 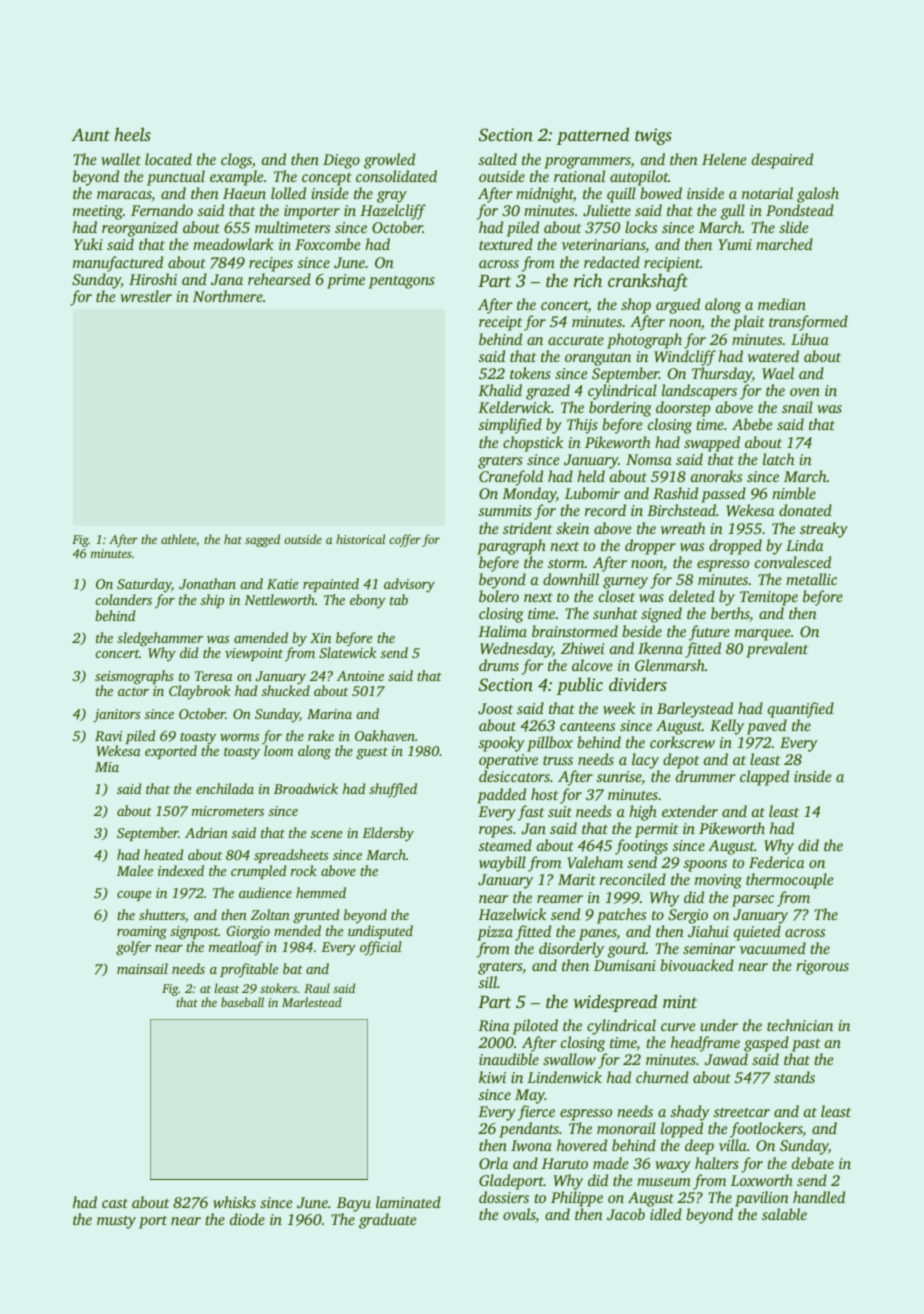 I want to click on disorderly, so click(x=571, y=950).
